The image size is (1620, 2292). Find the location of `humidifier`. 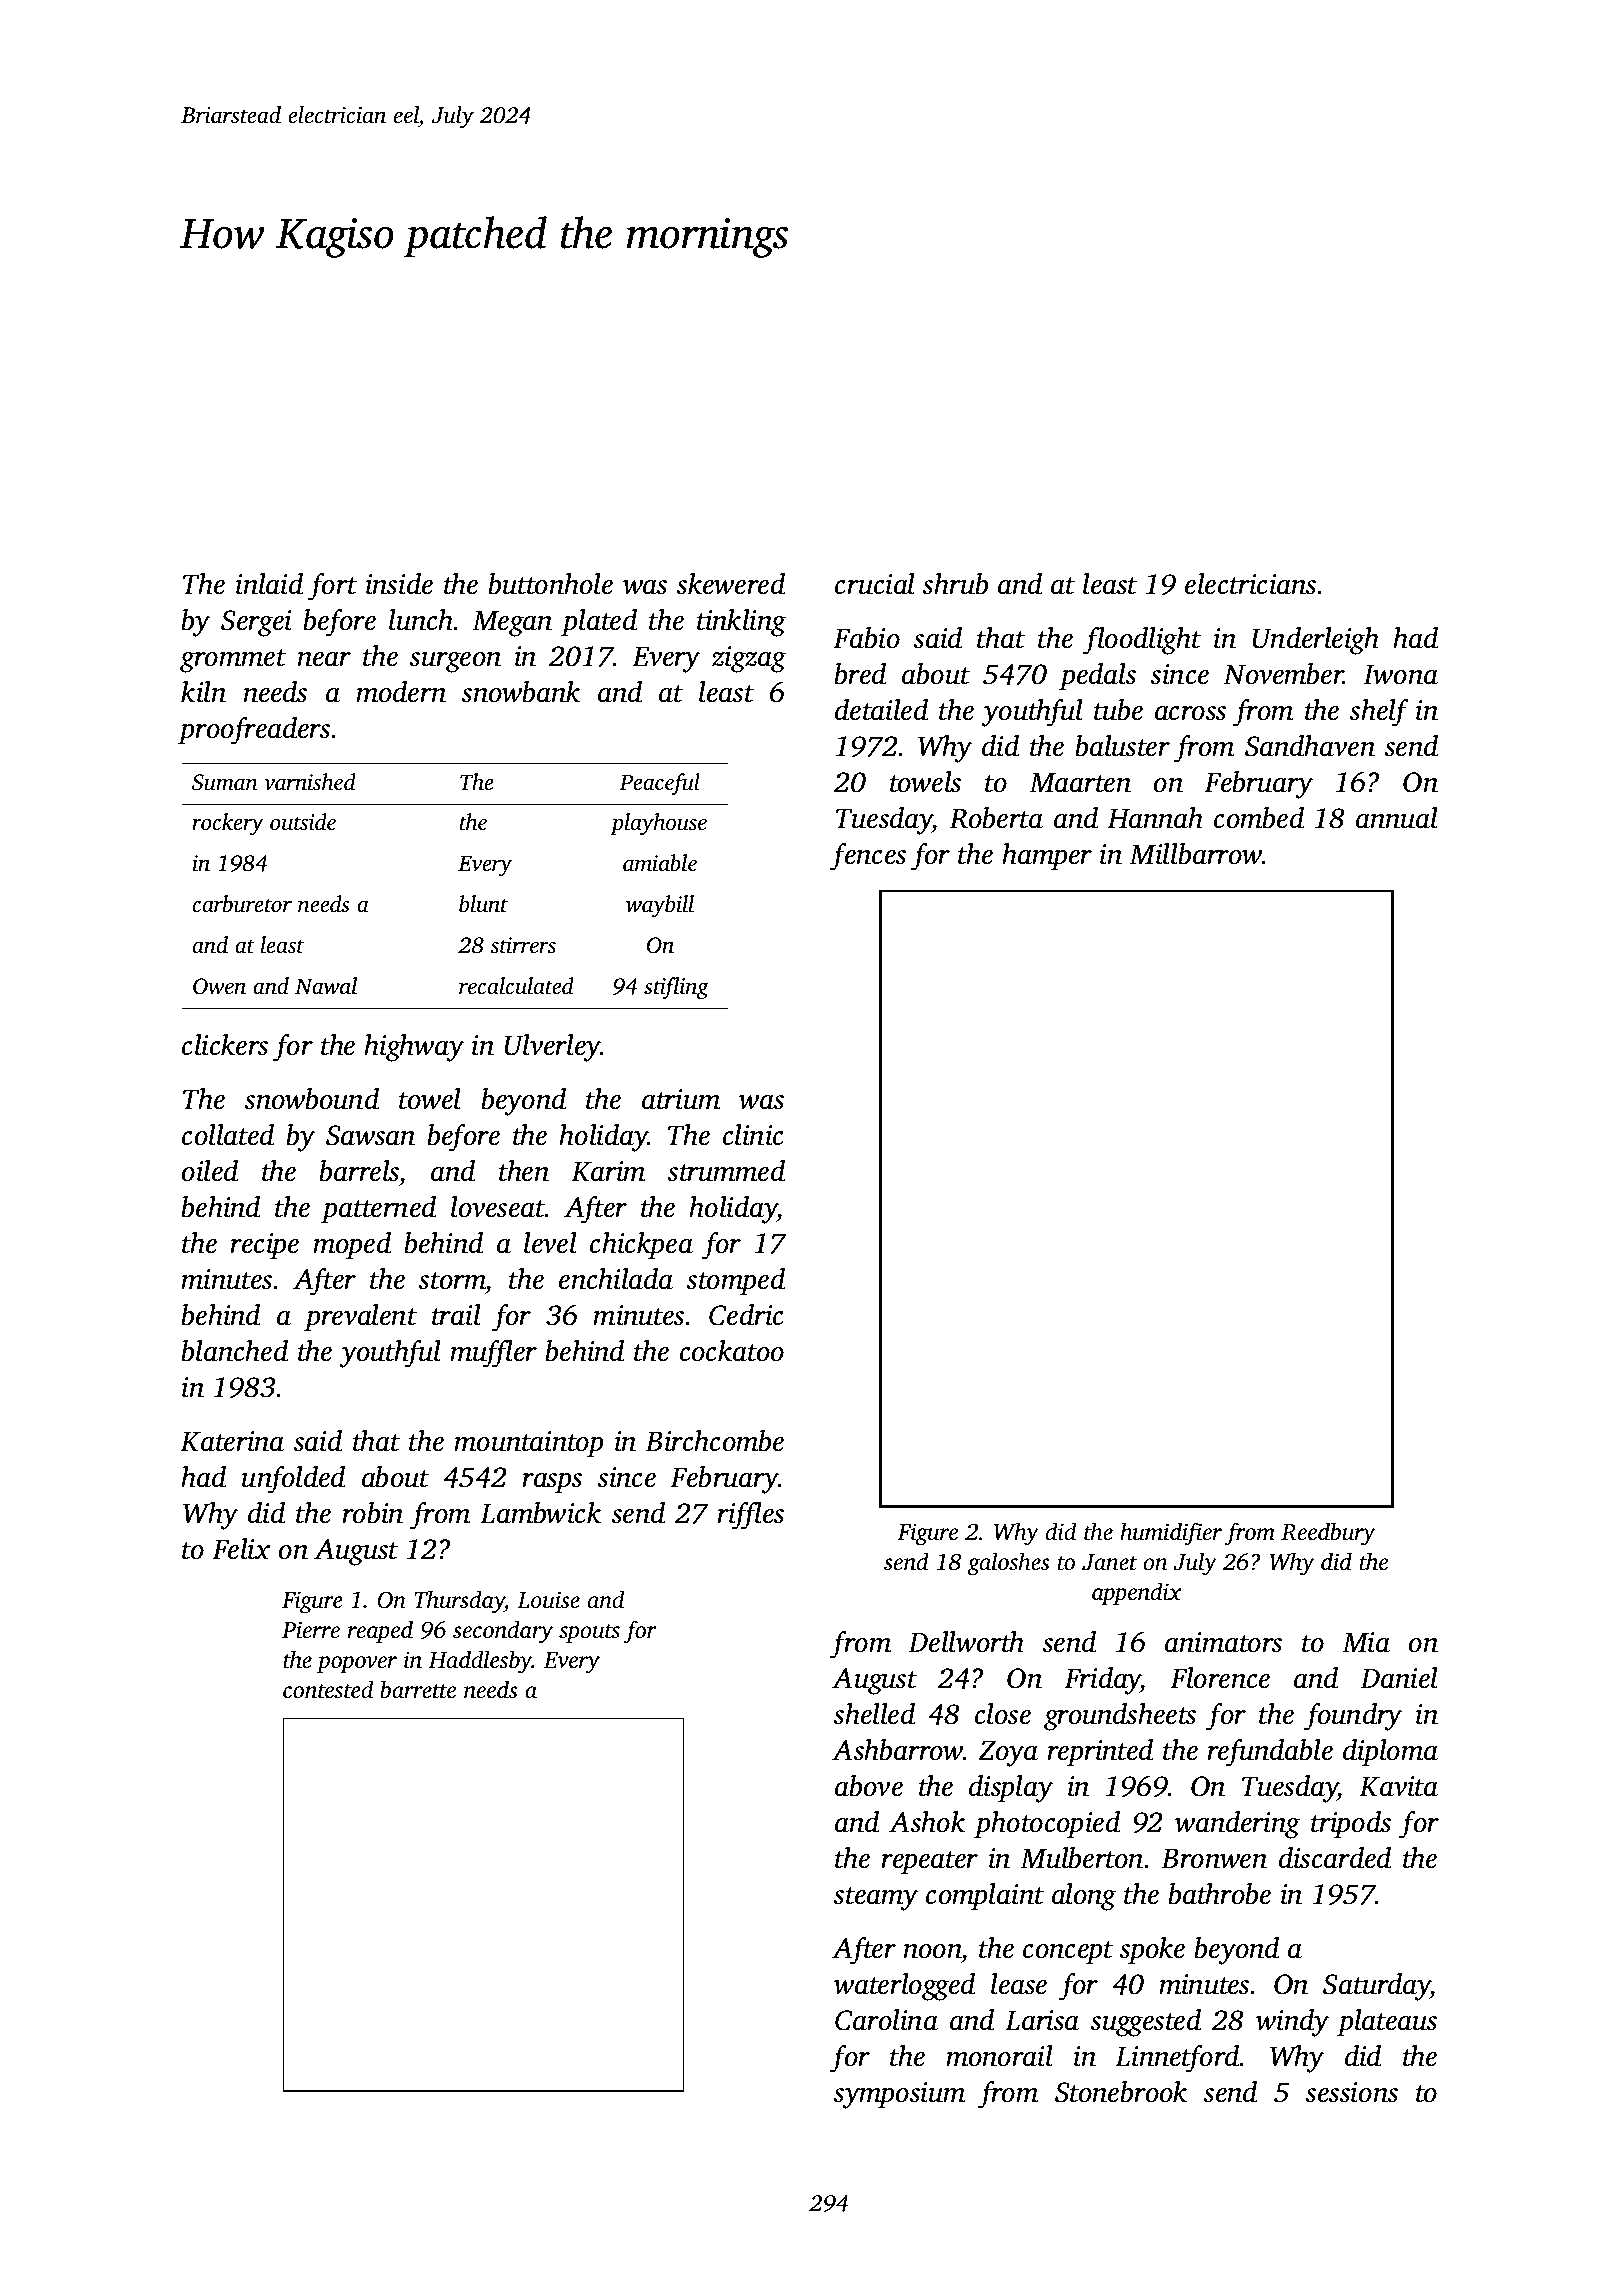

humidifier is located at coordinates (1171, 1534).
